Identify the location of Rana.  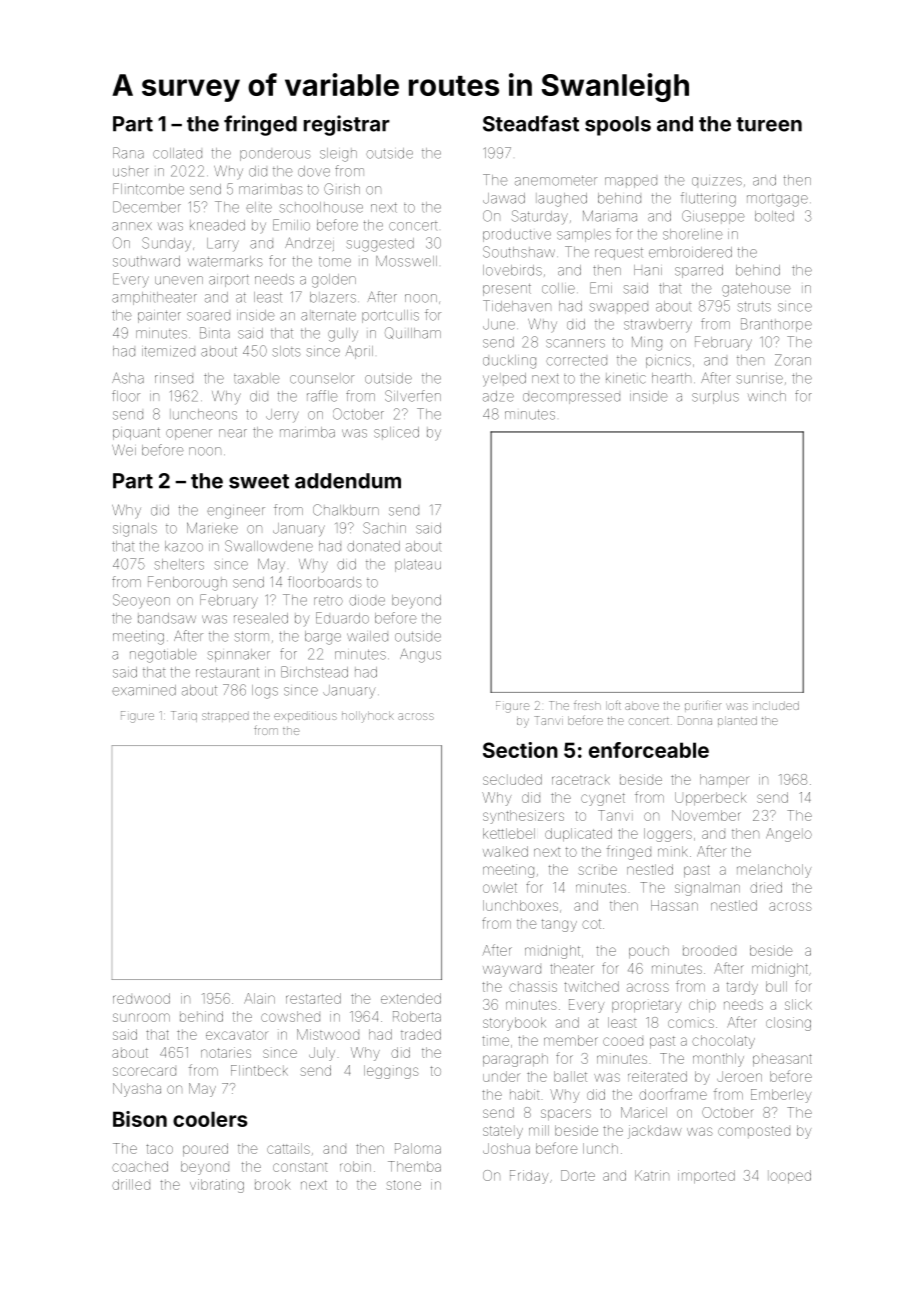
(128, 153).
